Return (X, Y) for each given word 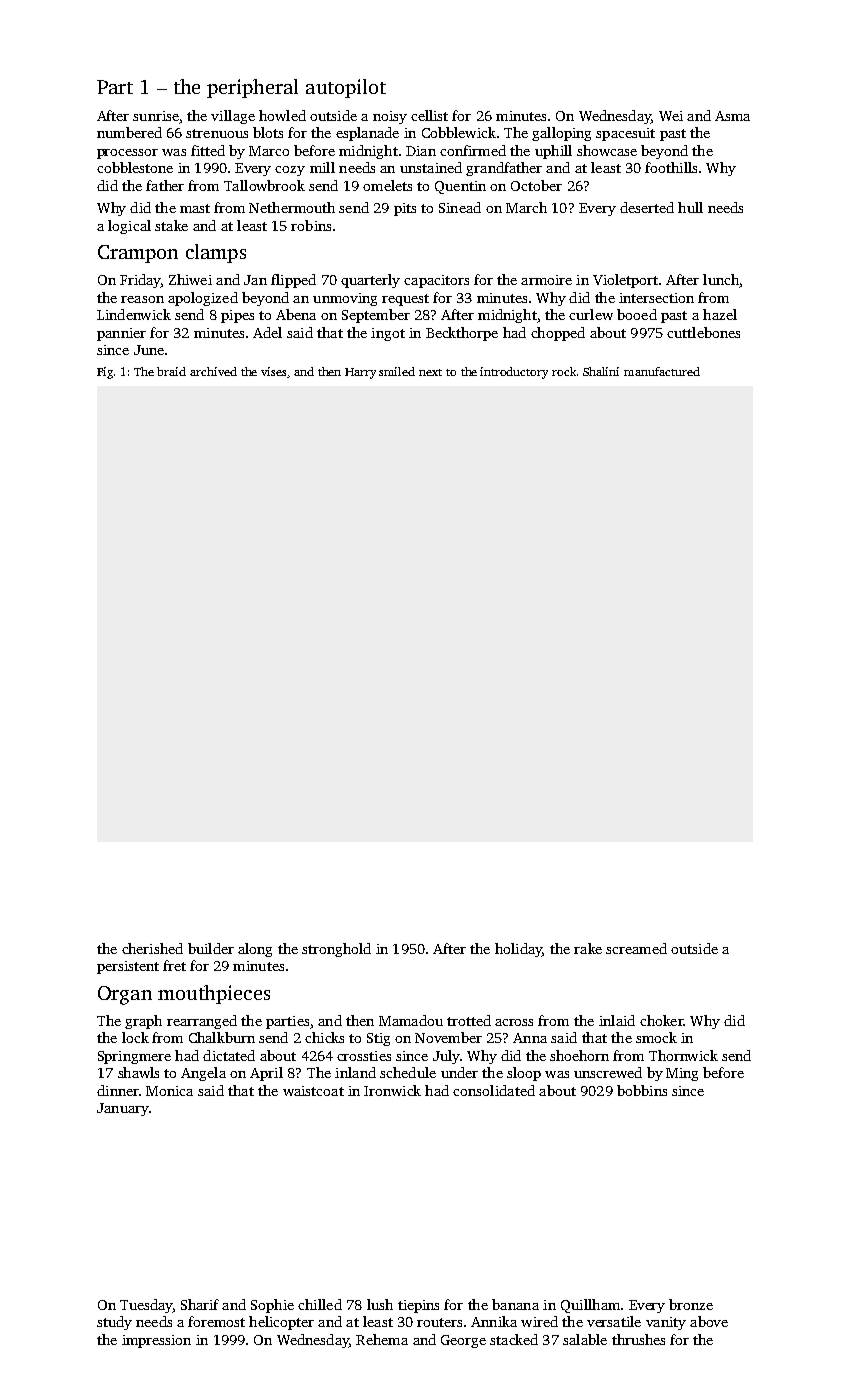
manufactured (662, 371)
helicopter (281, 1323)
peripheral (252, 88)
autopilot (346, 88)
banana (515, 1304)
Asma (732, 116)
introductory (514, 373)
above (709, 1321)
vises (273, 371)
